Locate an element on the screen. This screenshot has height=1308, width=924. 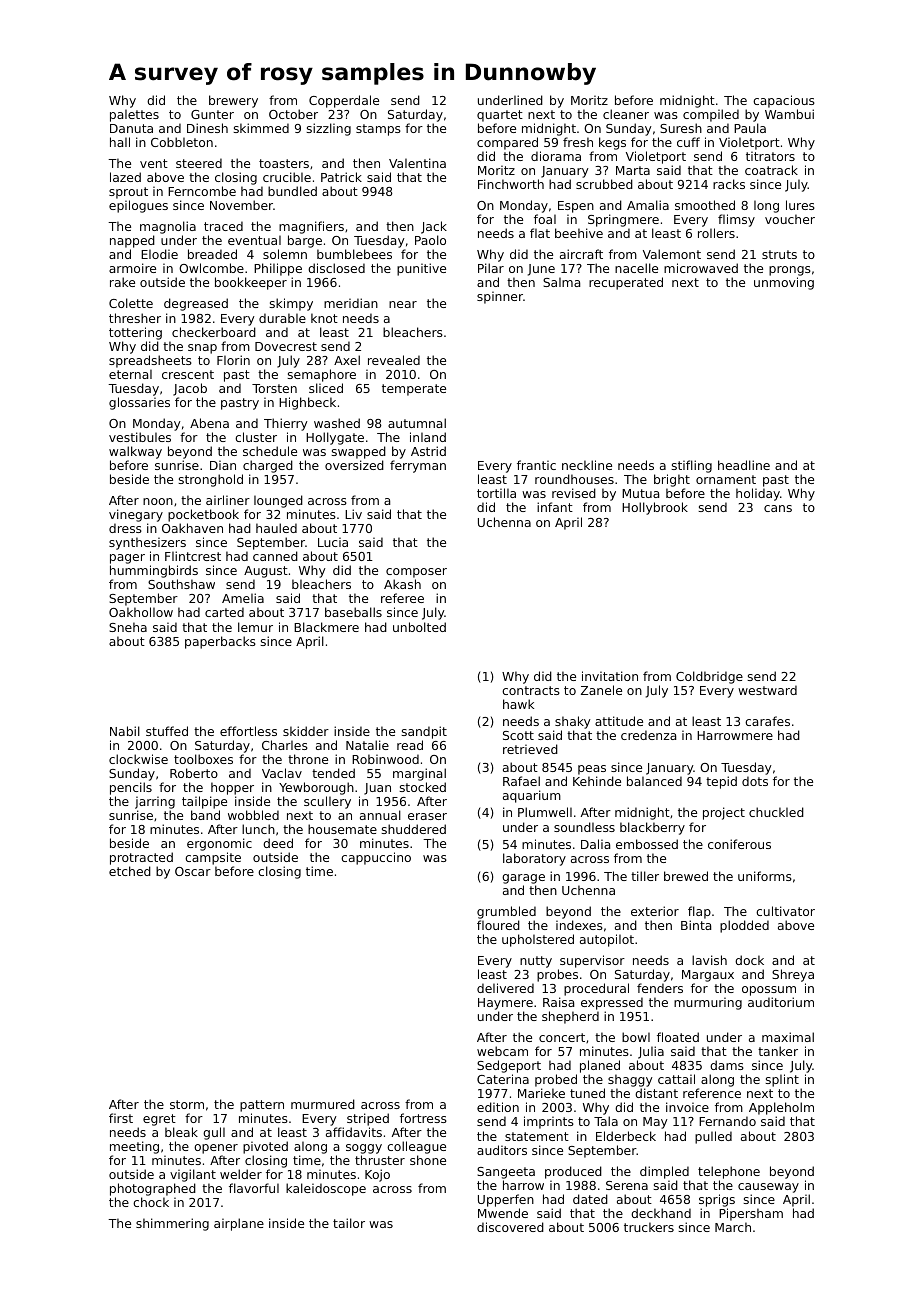
delivered is located at coordinates (505, 988).
